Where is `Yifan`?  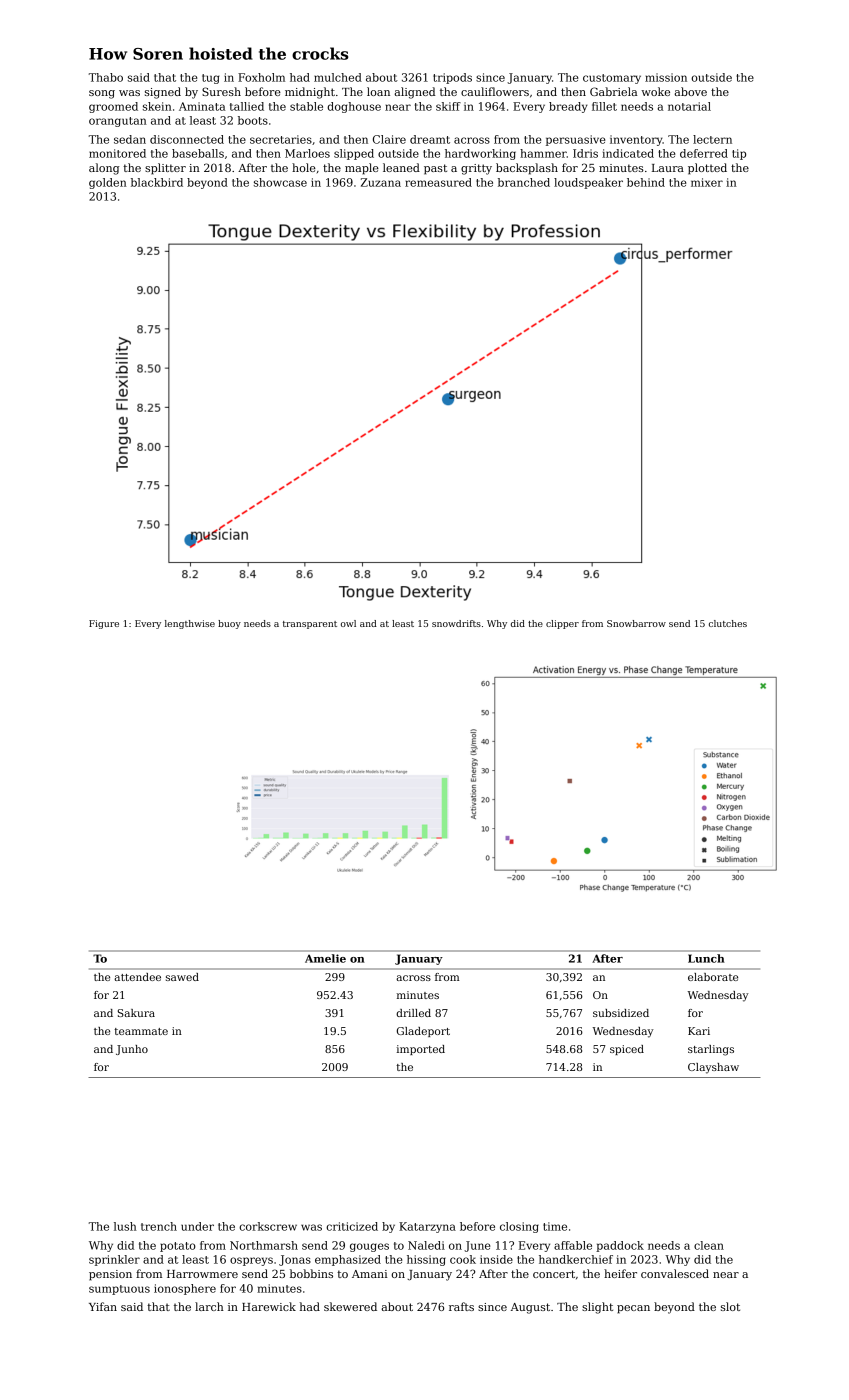 Yifan is located at coordinates (103, 1306).
